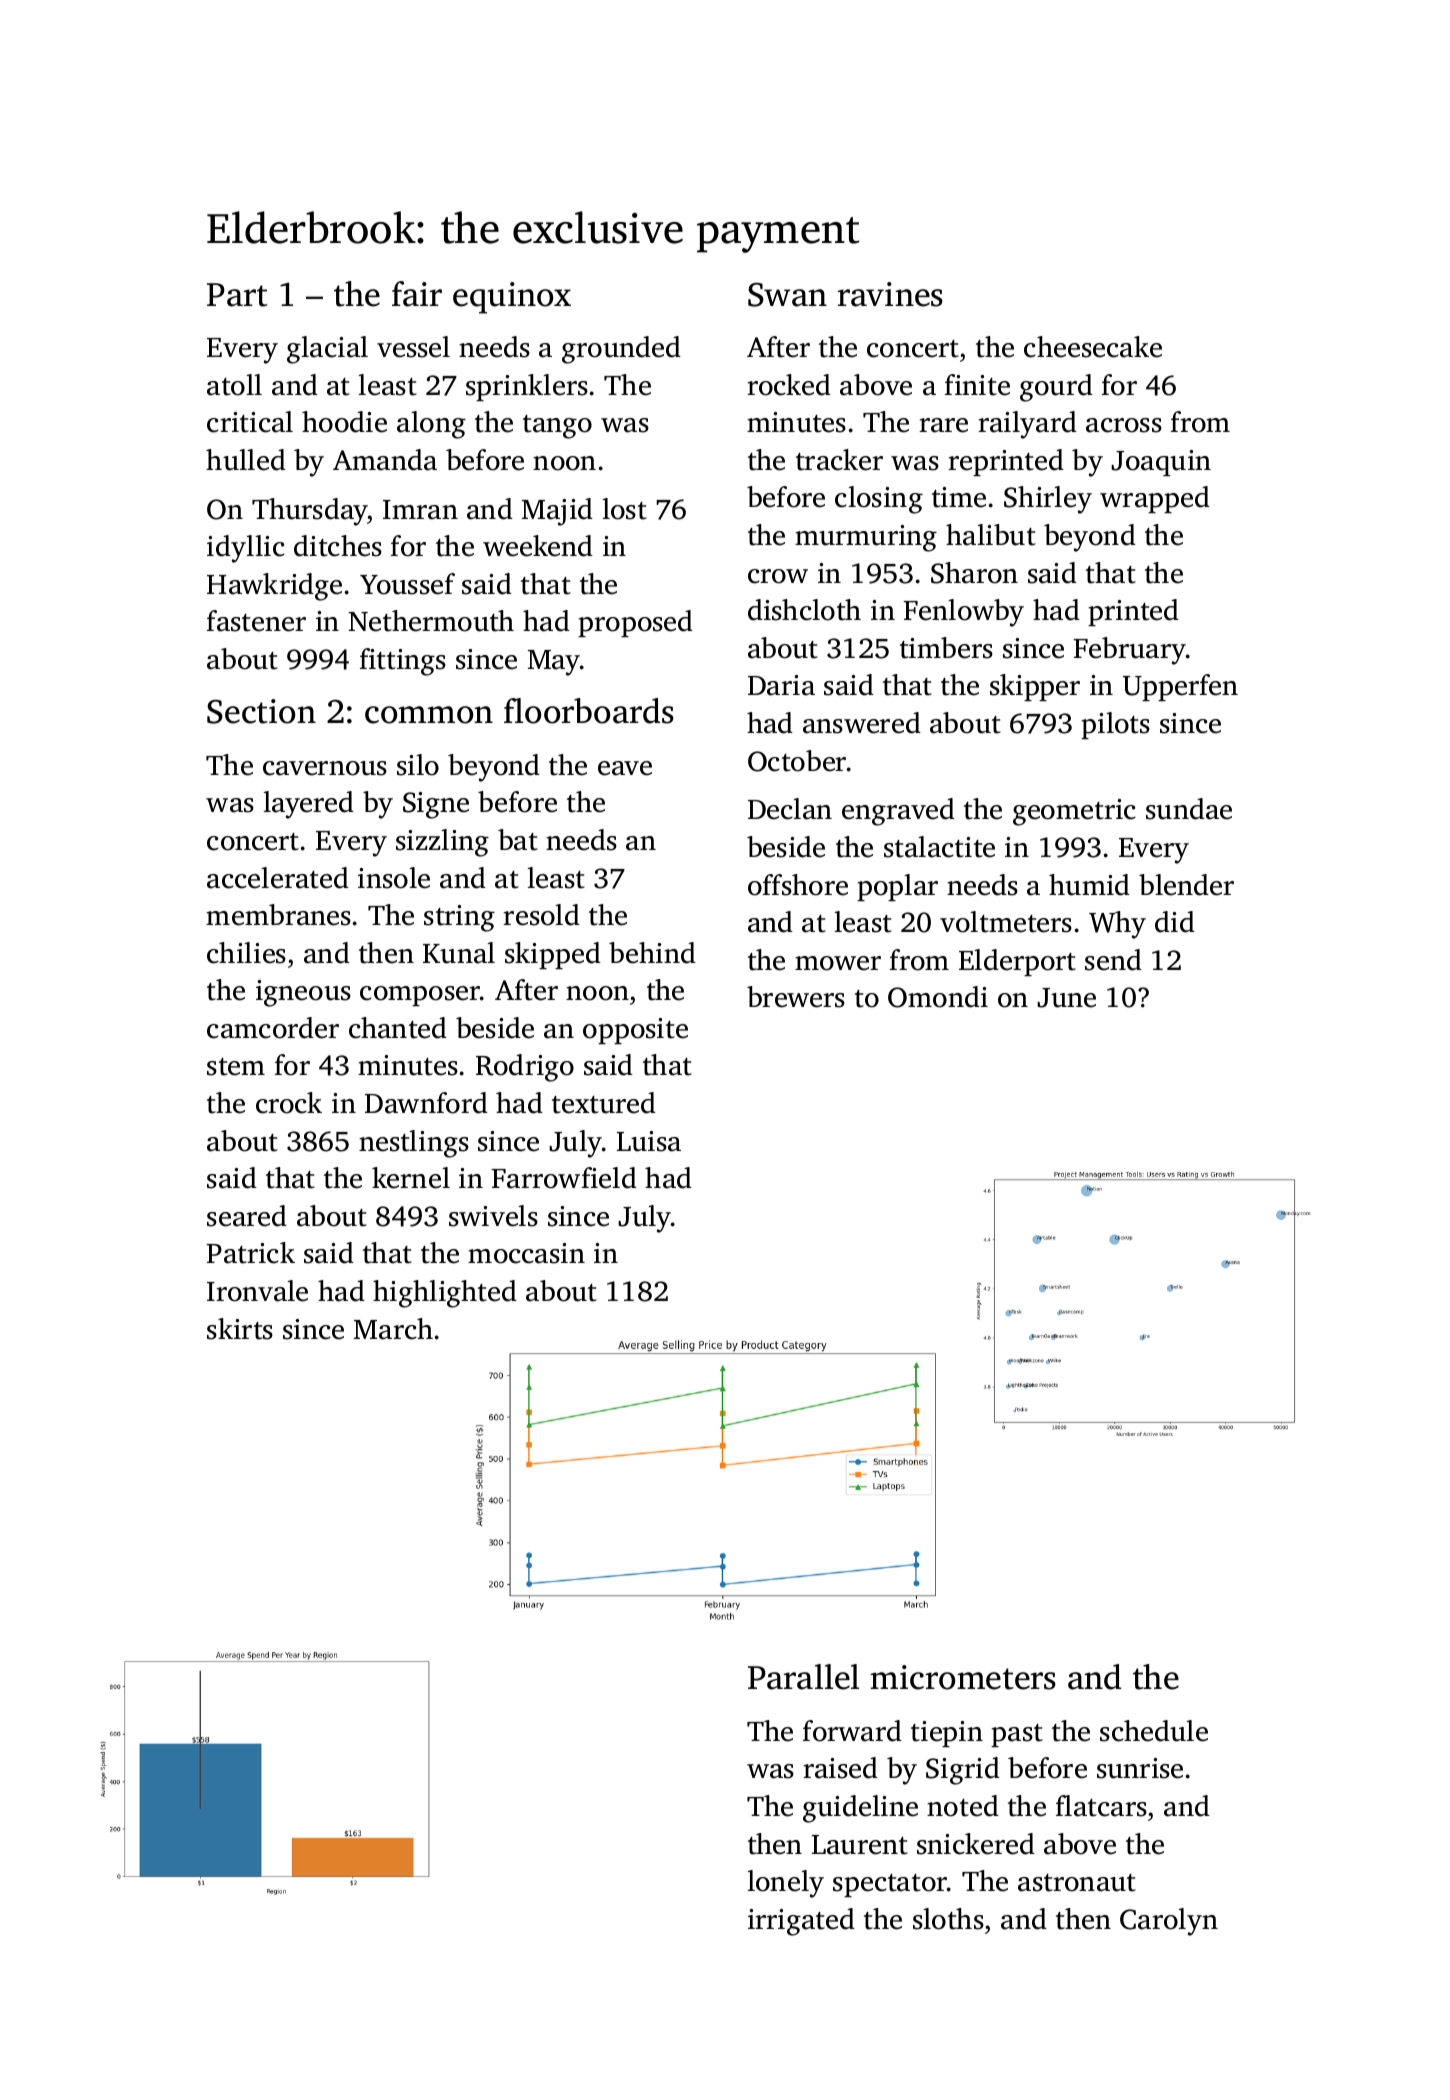 This screenshot has width=1450, height=2100. Describe the element at coordinates (890, 294) in the screenshot. I see `ravines` at that location.
